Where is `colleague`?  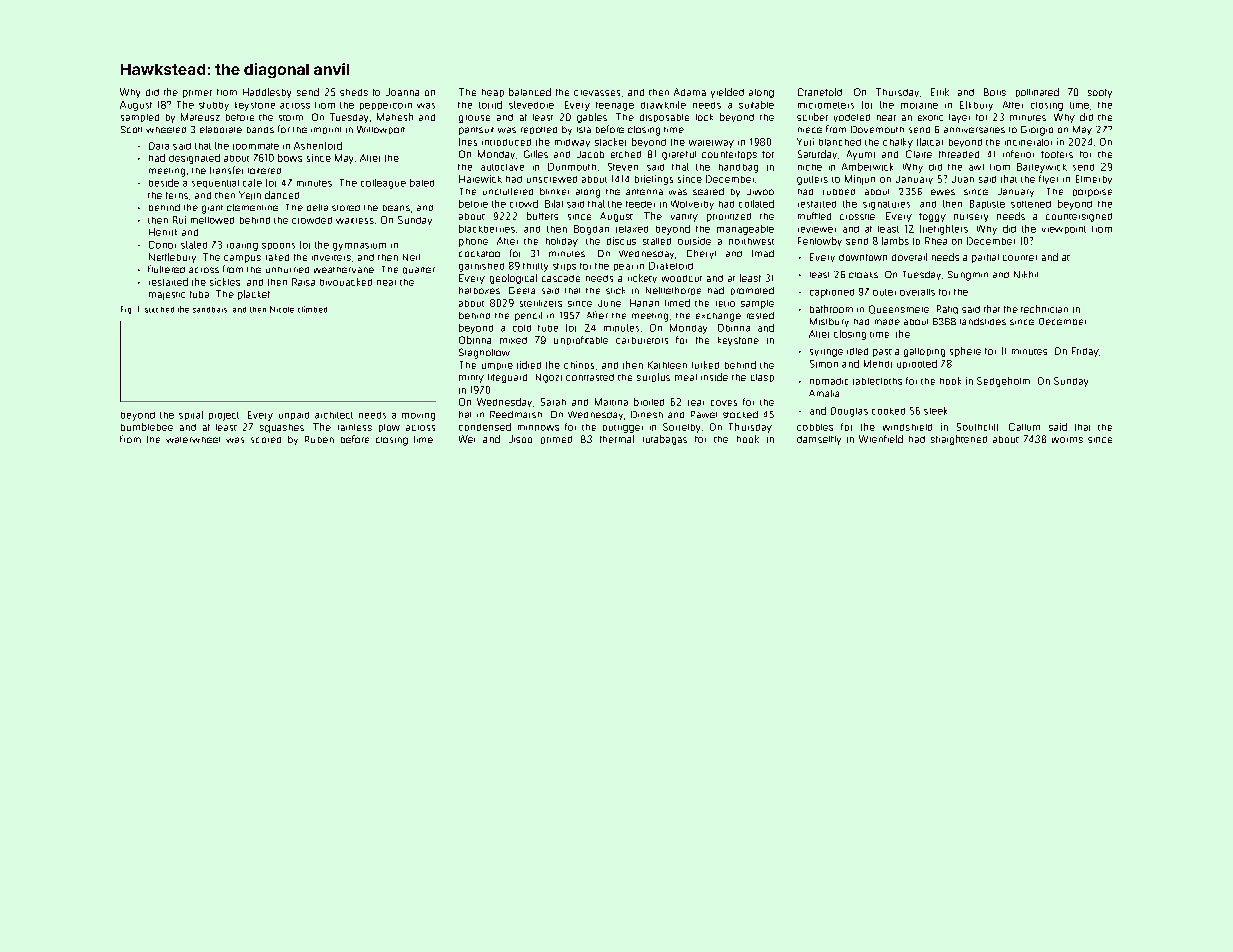
colleague is located at coordinates (383, 184).
